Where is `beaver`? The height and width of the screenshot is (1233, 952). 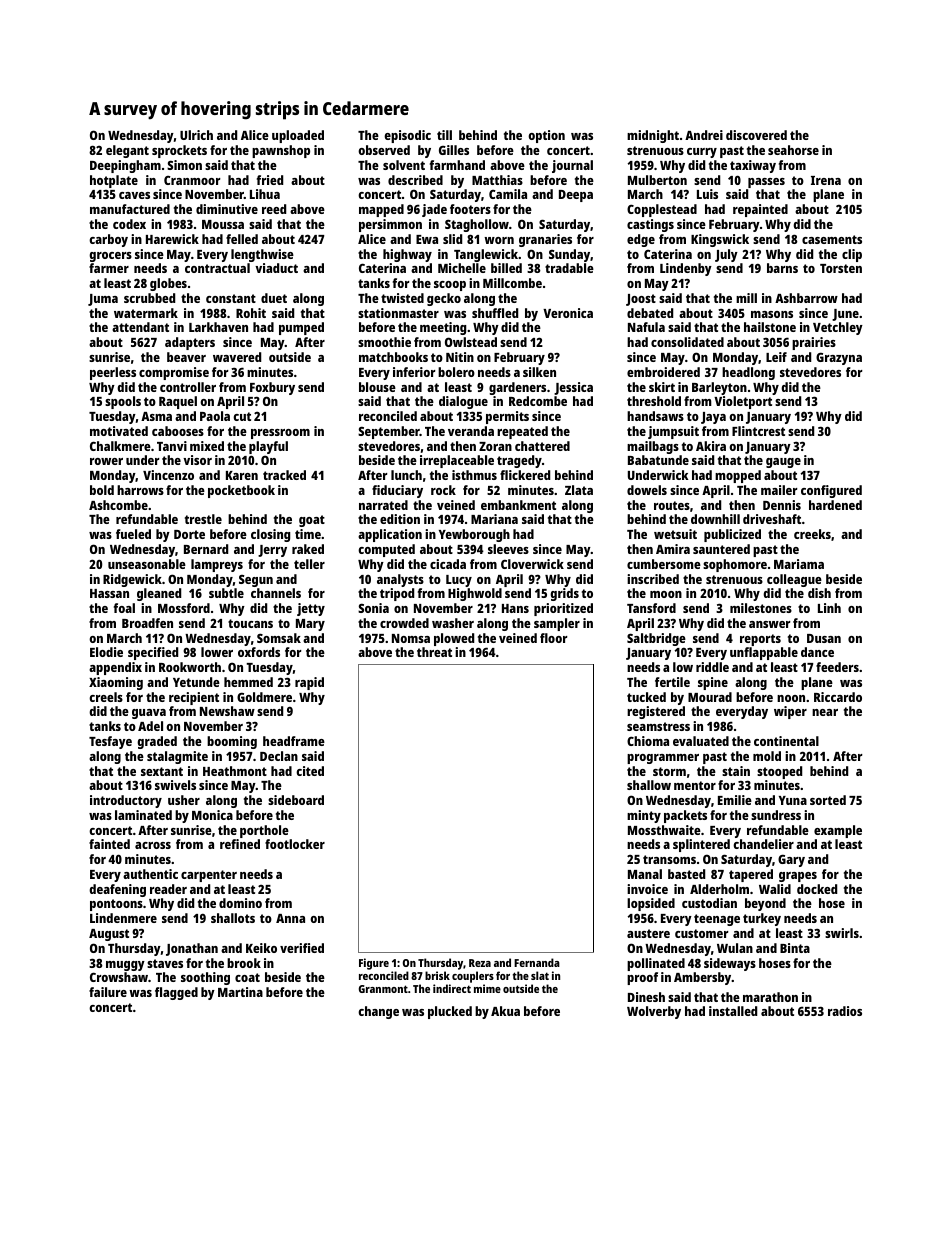
beaver is located at coordinates (186, 357).
